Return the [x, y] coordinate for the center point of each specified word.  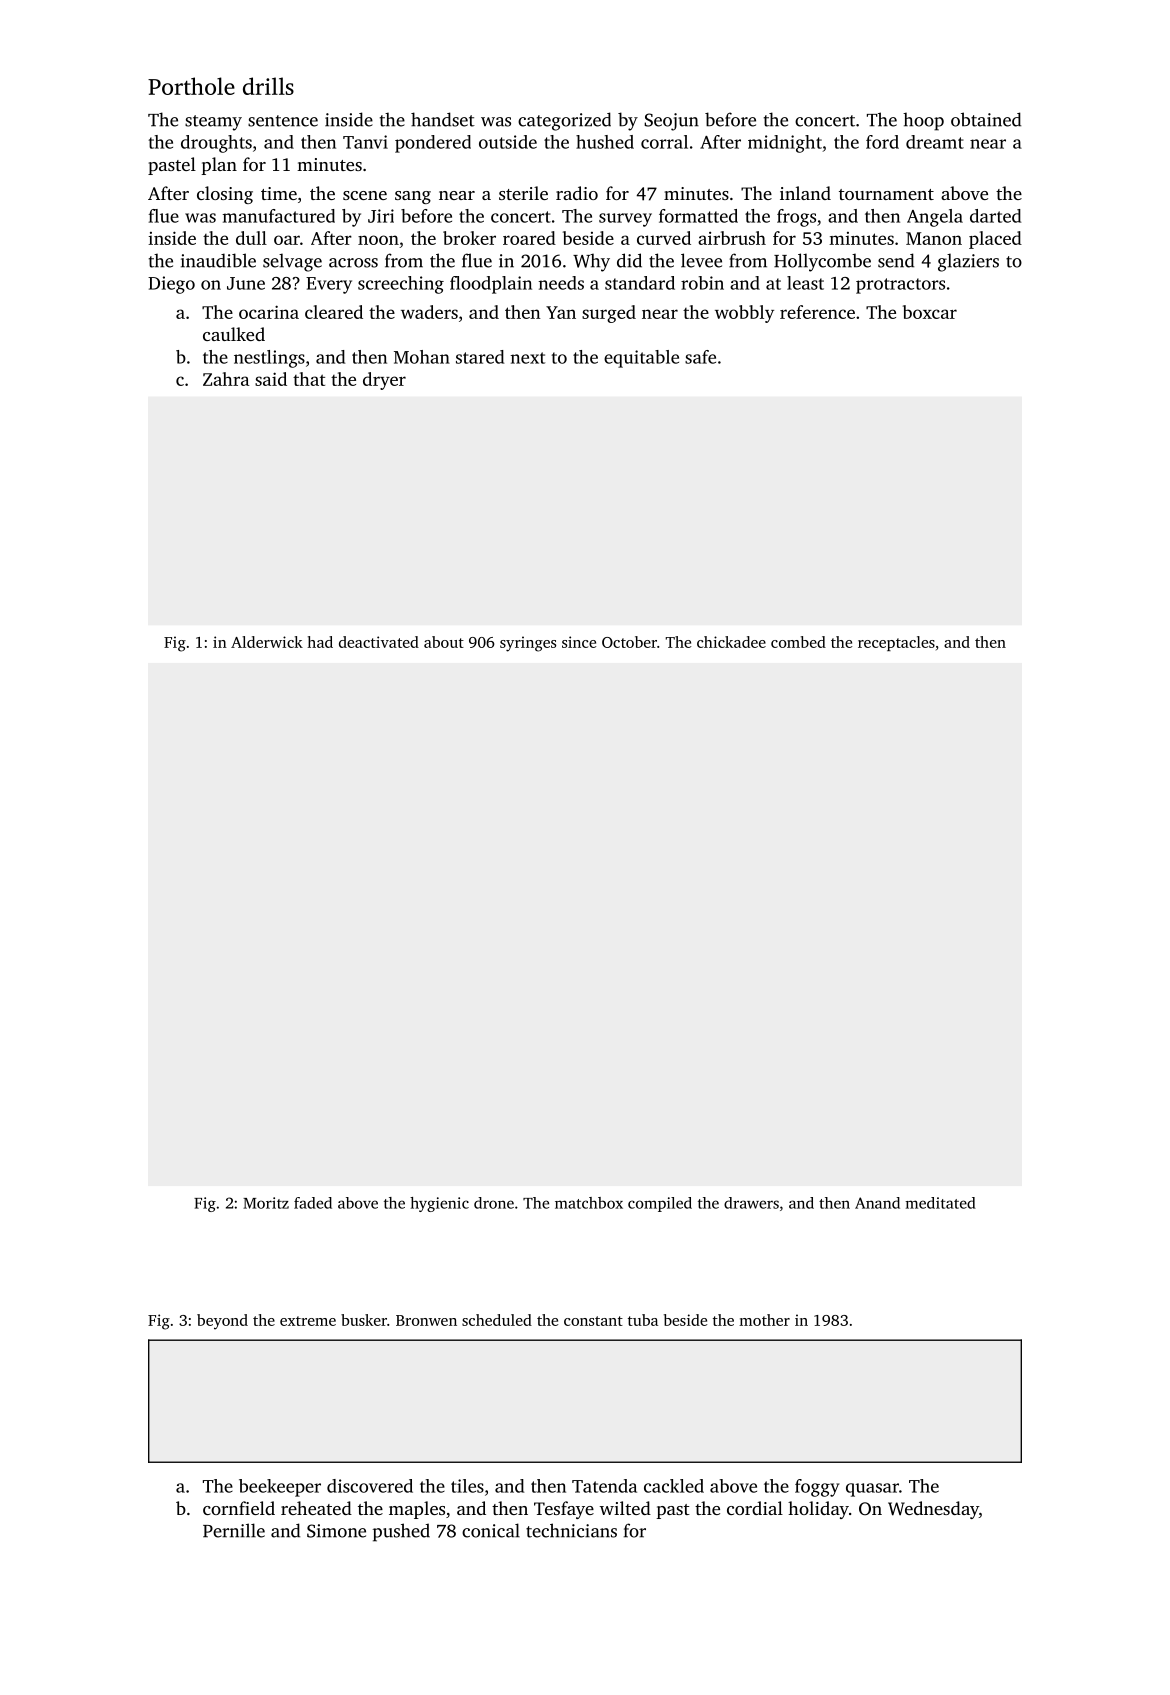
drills [268, 86]
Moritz [266, 1203]
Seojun [671, 122]
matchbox [589, 1203]
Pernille [234, 1530]
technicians [571, 1530]
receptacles [896, 643]
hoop [923, 121]
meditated [941, 1203]
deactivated [379, 642]
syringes [528, 644]
